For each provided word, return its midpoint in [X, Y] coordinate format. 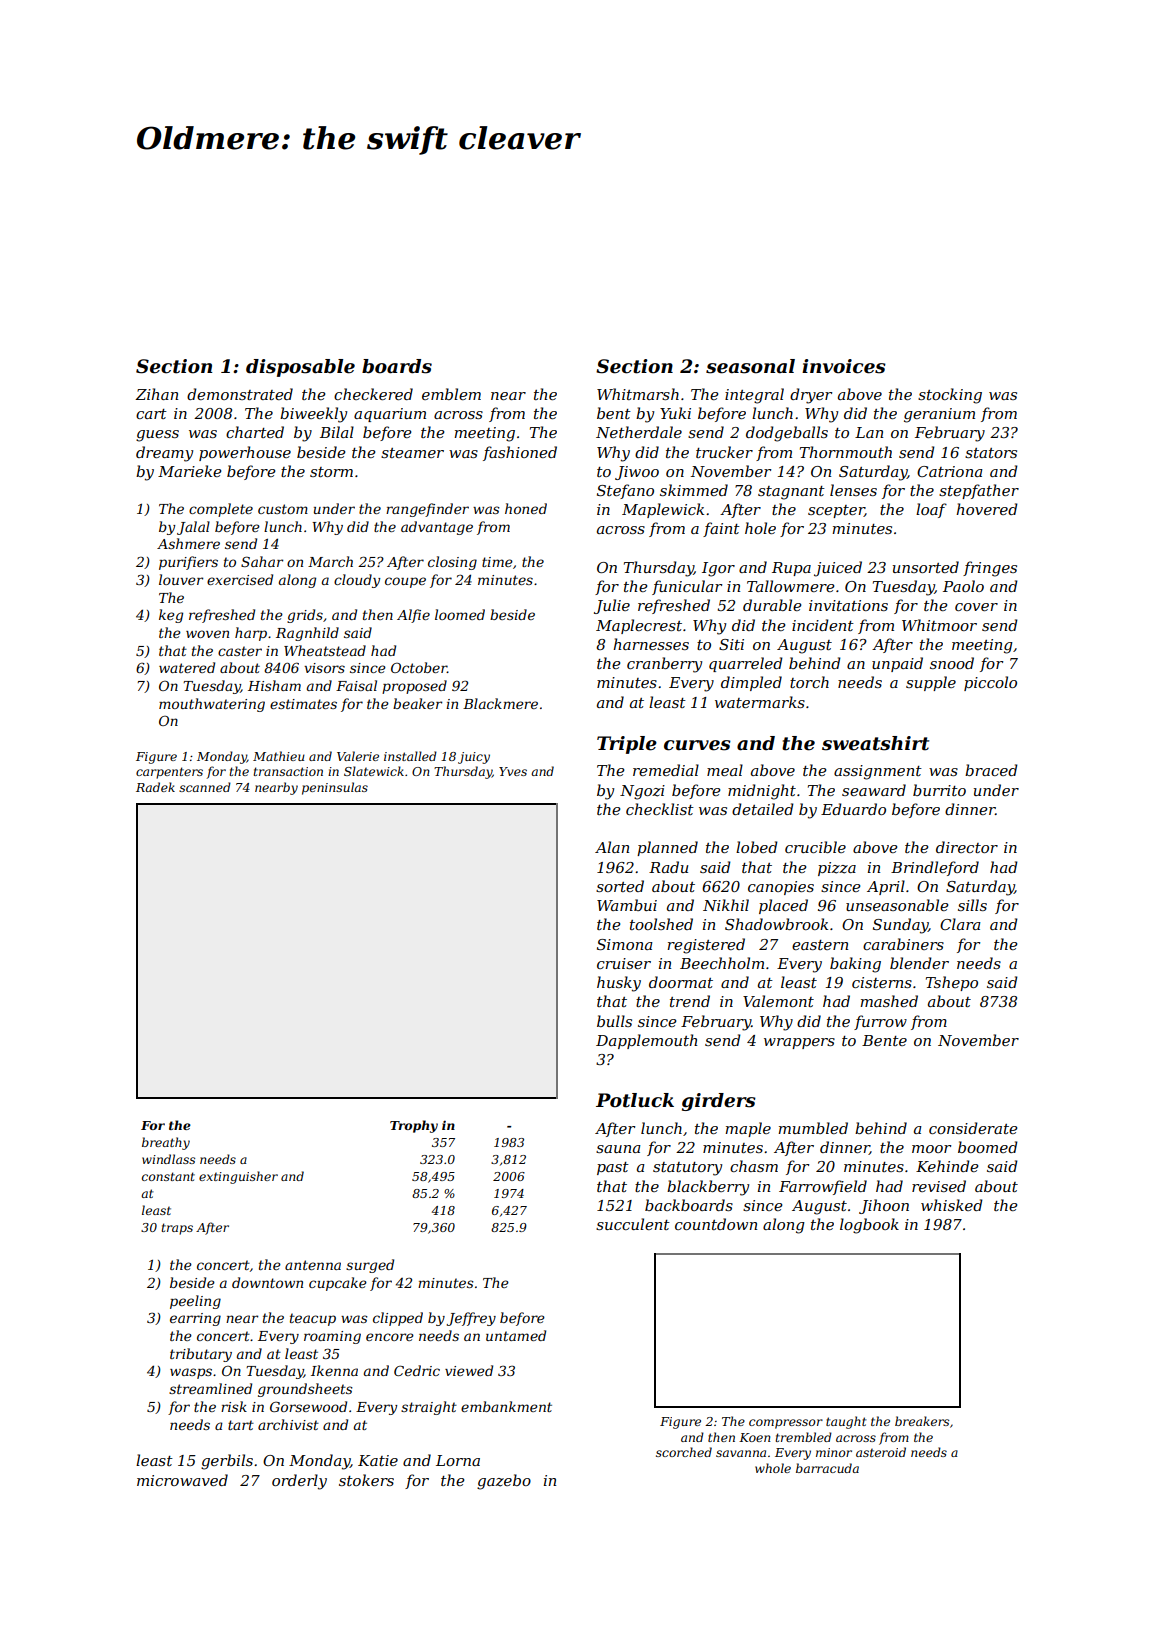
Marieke [189, 471]
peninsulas [335, 788]
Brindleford [935, 868]
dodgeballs [787, 434]
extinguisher [238, 1177]
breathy [166, 1143]
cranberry [664, 665]
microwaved [182, 1480]
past [613, 1168]
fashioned [520, 453]
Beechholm [722, 963]
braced [991, 770]
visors [324, 668]
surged [370, 1266]
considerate [973, 1128]
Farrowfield [823, 1187]
